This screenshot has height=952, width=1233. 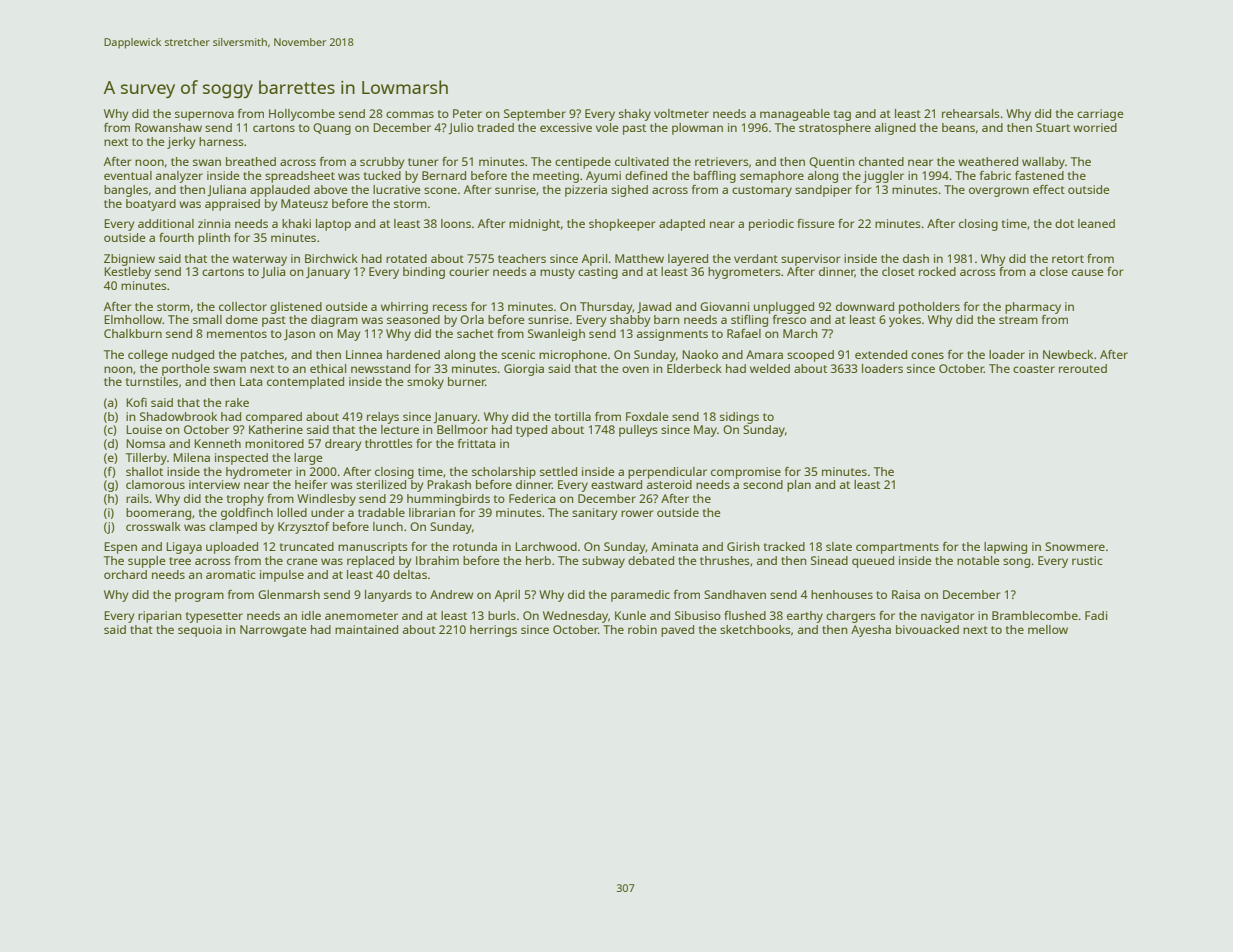 What do you see at coordinates (251, 161) in the screenshot?
I see `breathed` at bounding box center [251, 161].
